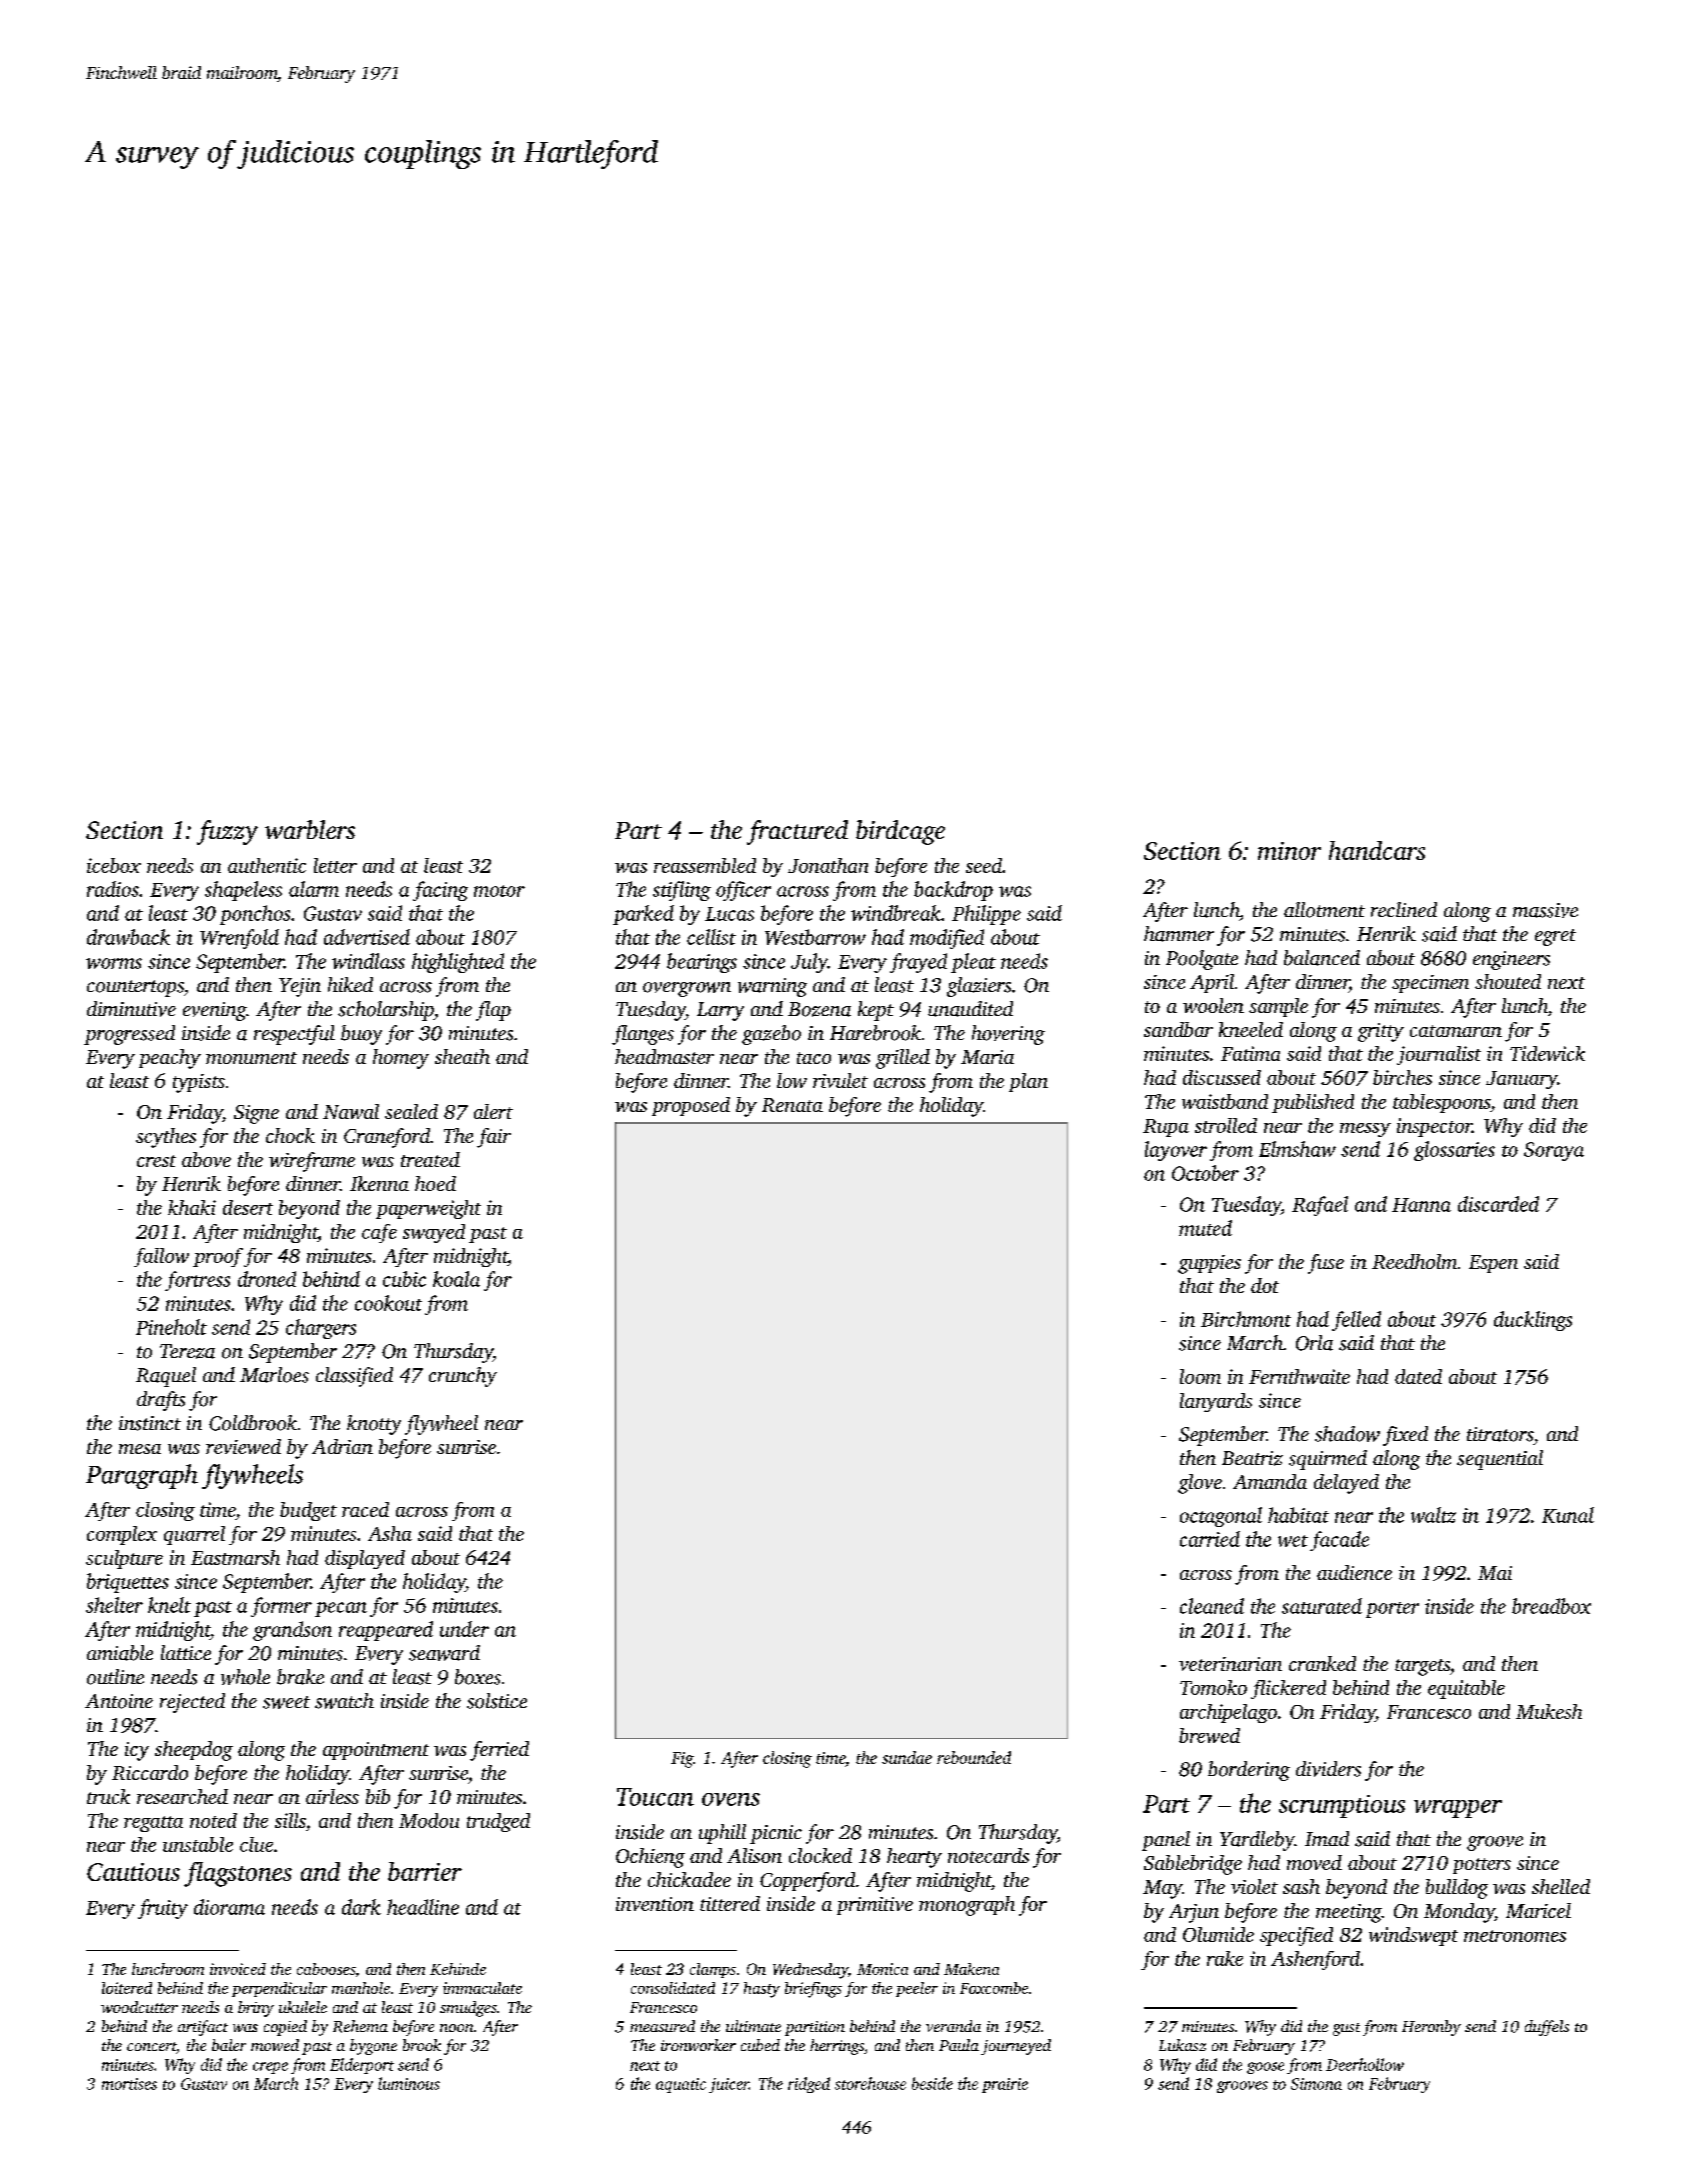 The height and width of the page is (2178, 1683). What do you see at coordinates (456, 1279) in the page?
I see `koala` at bounding box center [456, 1279].
